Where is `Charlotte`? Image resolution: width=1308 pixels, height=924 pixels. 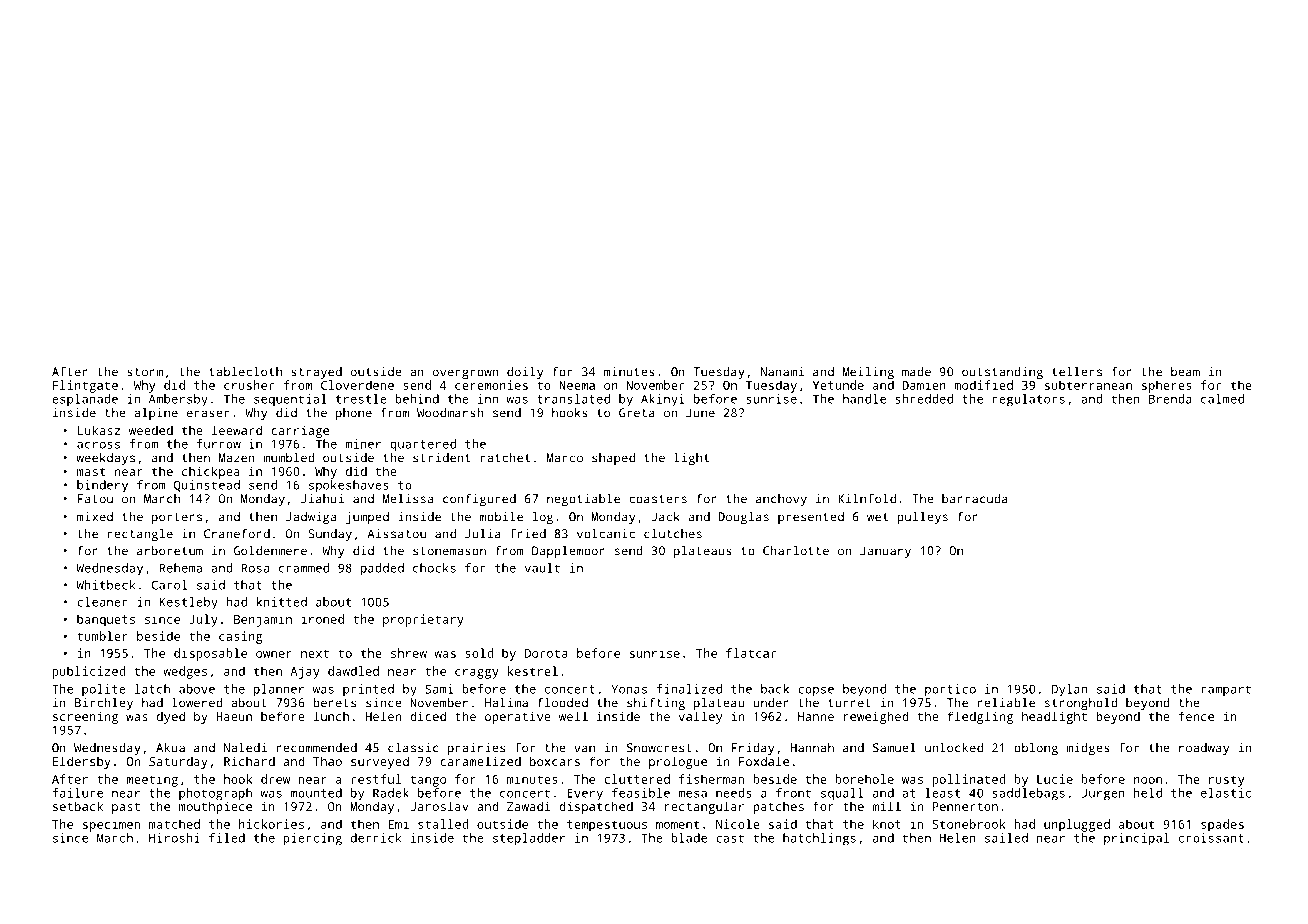
Charlotte is located at coordinates (796, 551).
